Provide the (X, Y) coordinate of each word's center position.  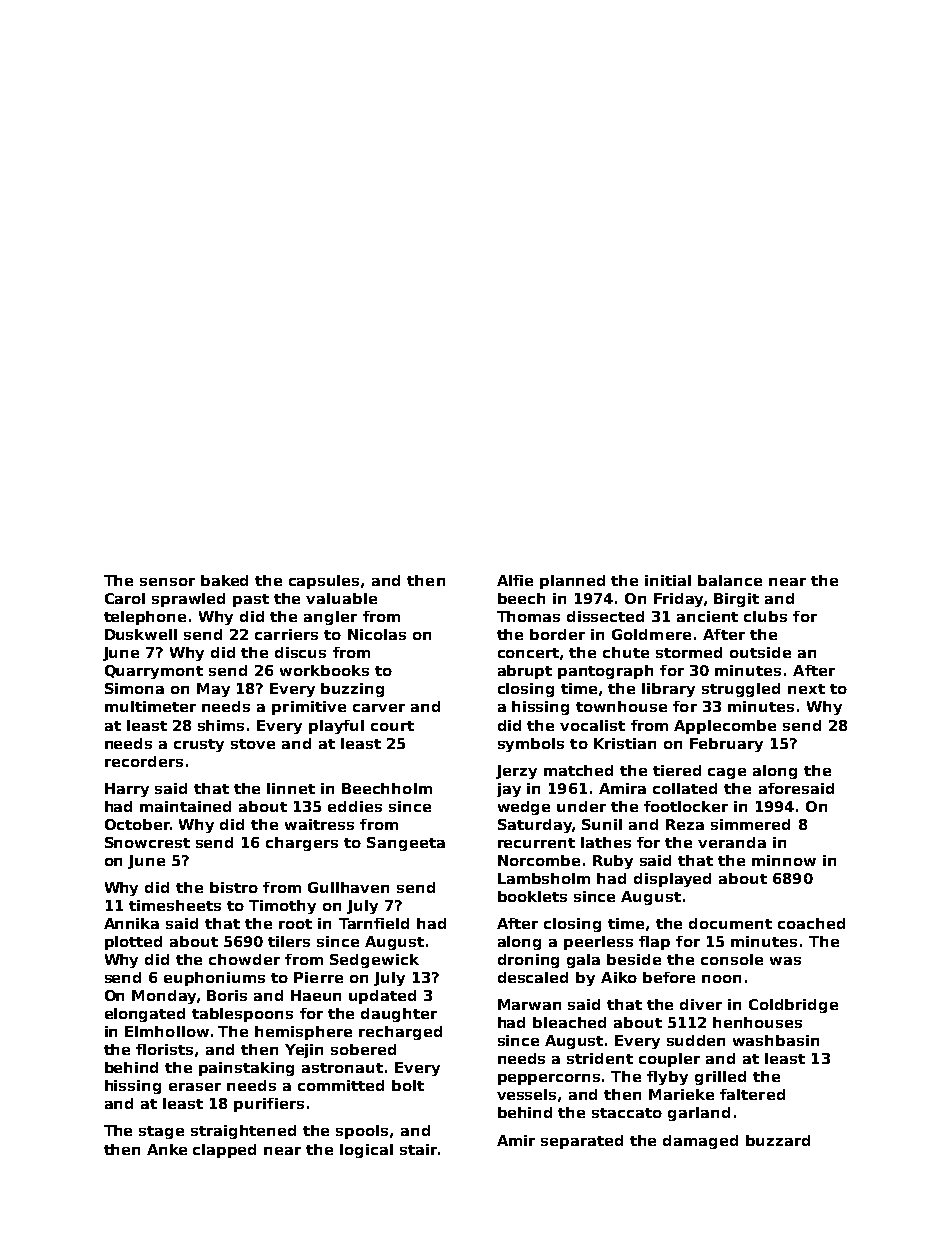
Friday (678, 600)
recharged (400, 1033)
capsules (324, 582)
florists (164, 1049)
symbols (531, 745)
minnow (784, 860)
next (806, 689)
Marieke (681, 1094)
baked (224, 580)
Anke (167, 1149)
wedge (524, 808)
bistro (234, 887)
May (213, 690)
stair (418, 1149)
